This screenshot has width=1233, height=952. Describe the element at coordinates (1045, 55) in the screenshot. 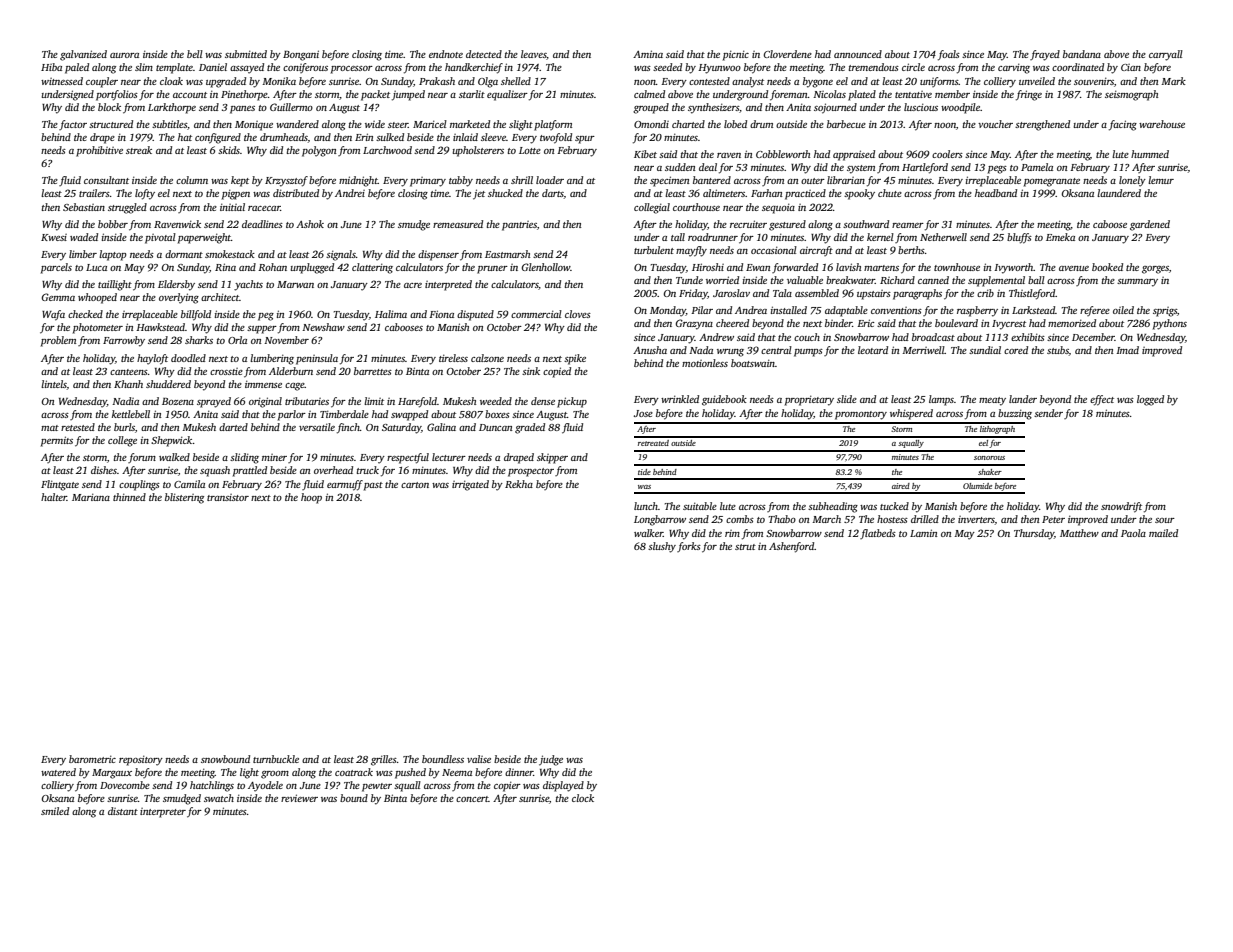

I see `frayed` at that location.
